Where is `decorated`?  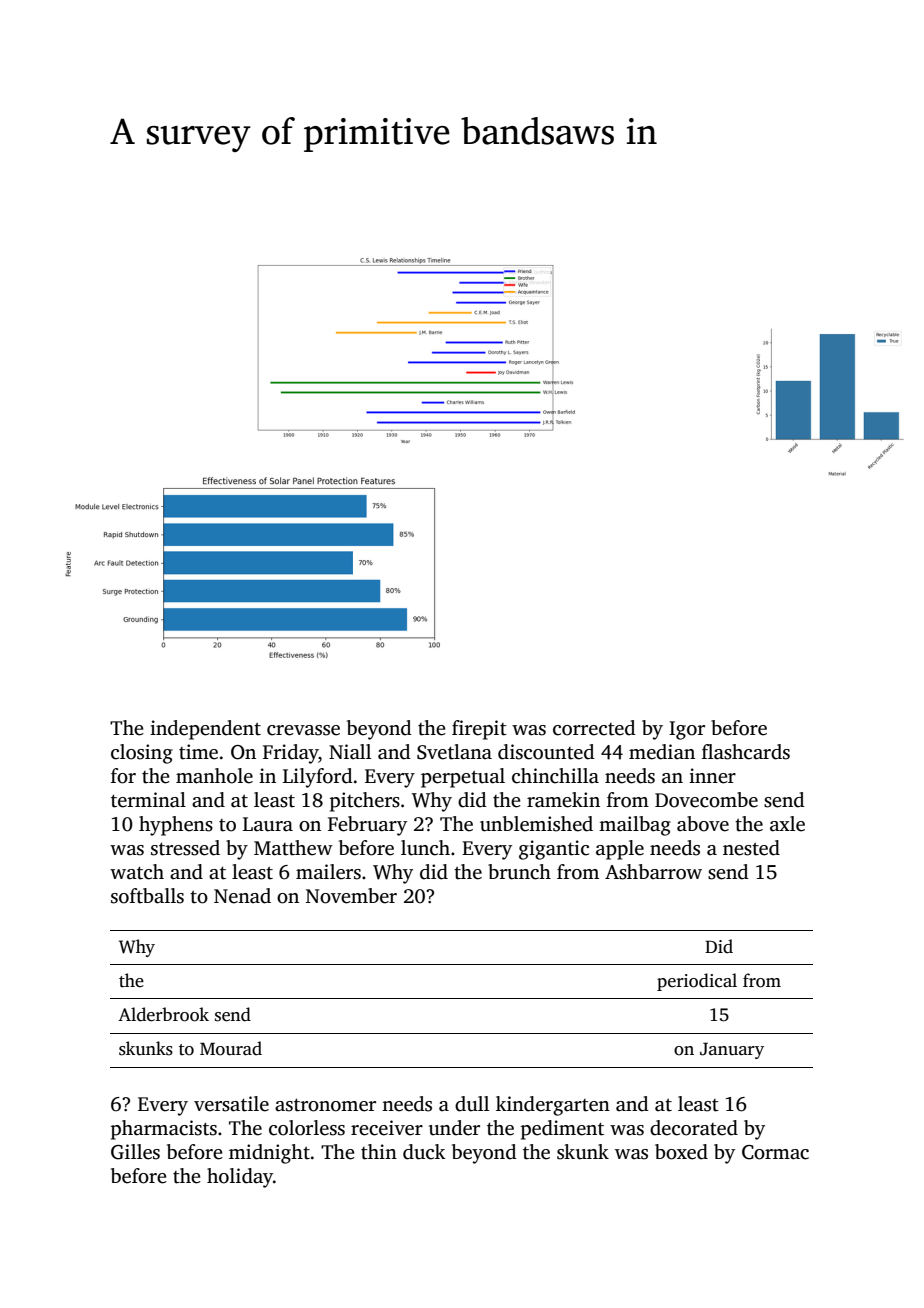 decorated is located at coordinates (694, 1128).
